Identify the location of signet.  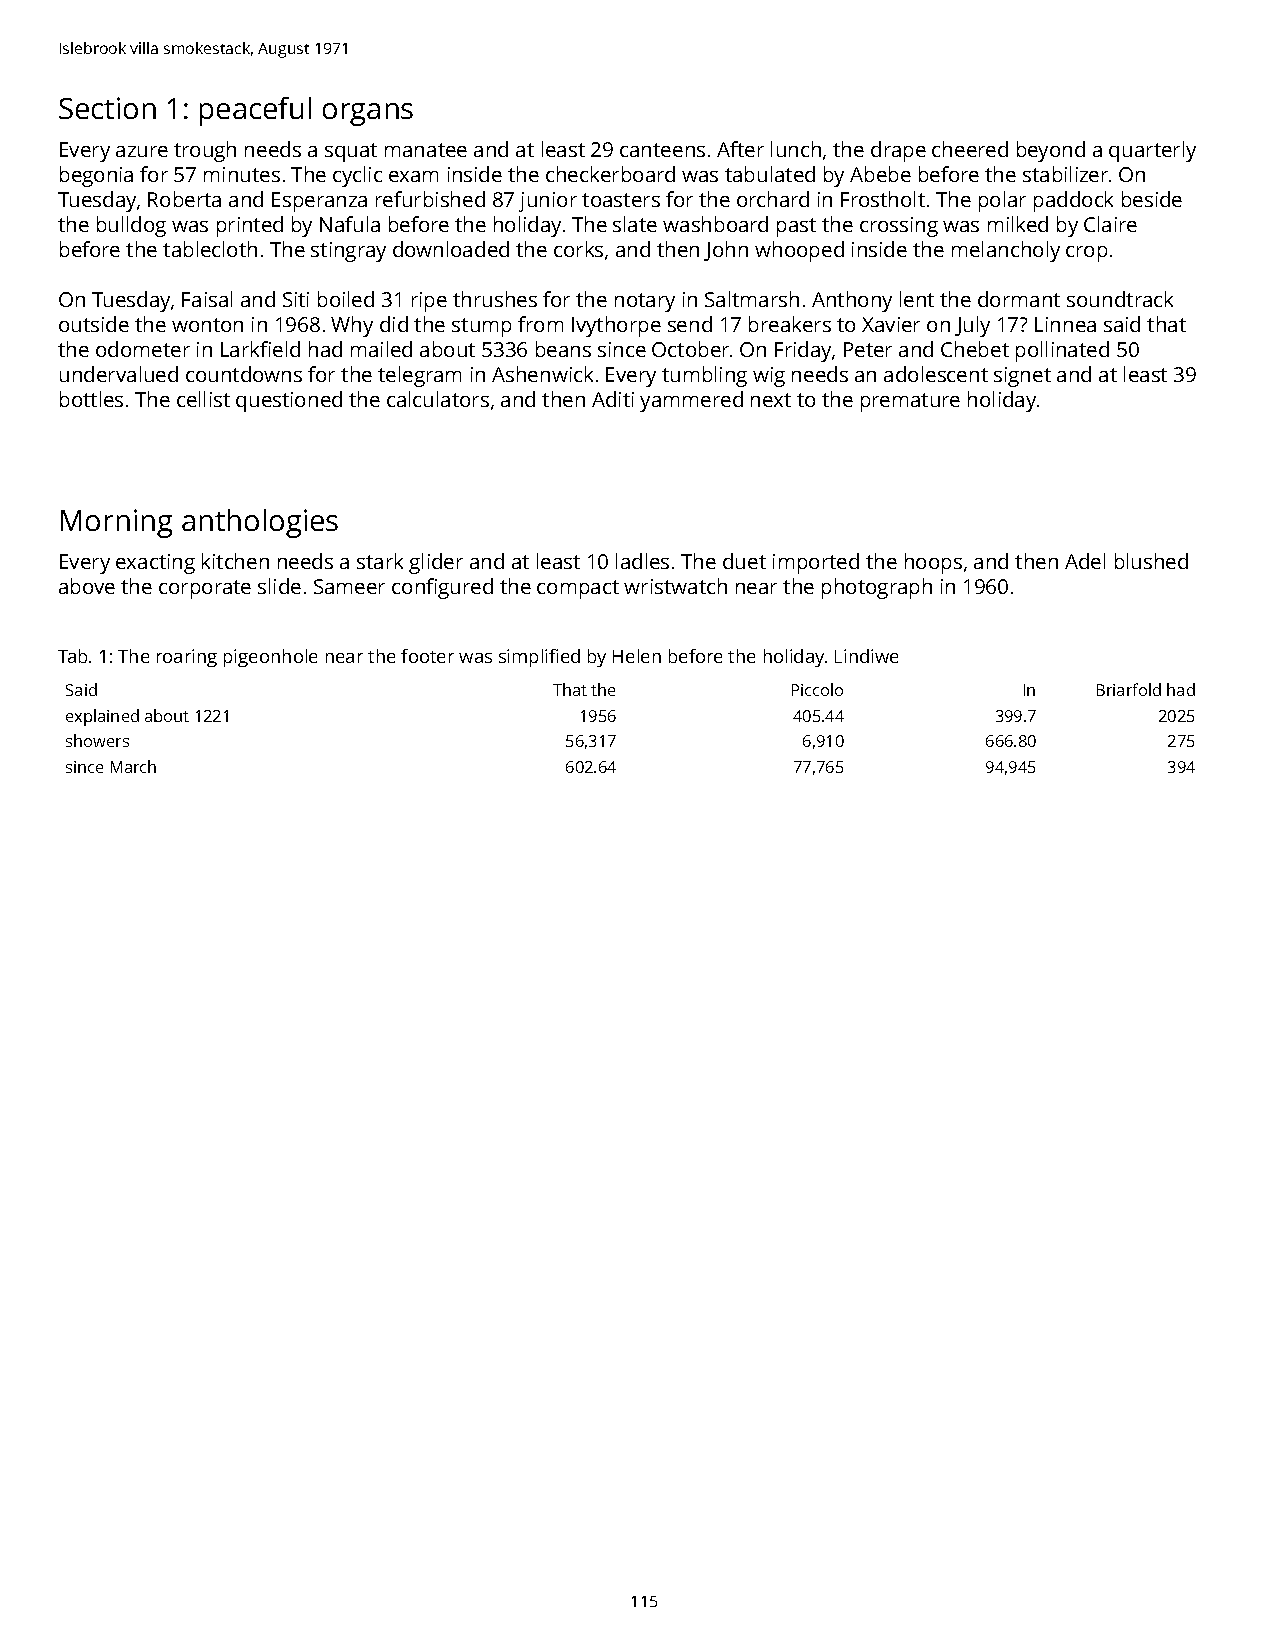
(1022, 377).
